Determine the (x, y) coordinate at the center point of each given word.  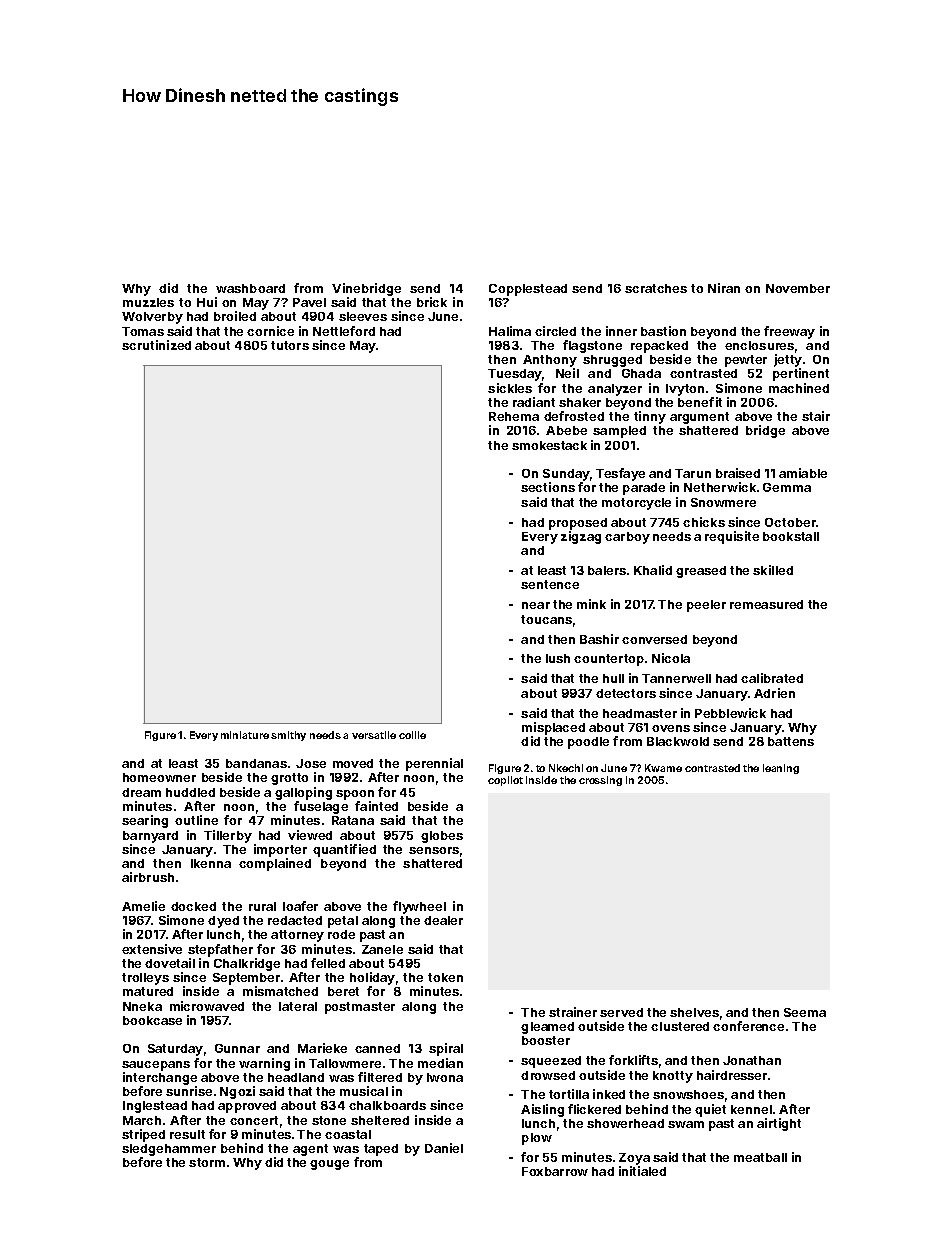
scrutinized (156, 345)
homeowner (159, 777)
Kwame (663, 768)
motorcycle (636, 504)
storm (207, 1162)
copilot (505, 781)
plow (537, 1139)
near (536, 605)
